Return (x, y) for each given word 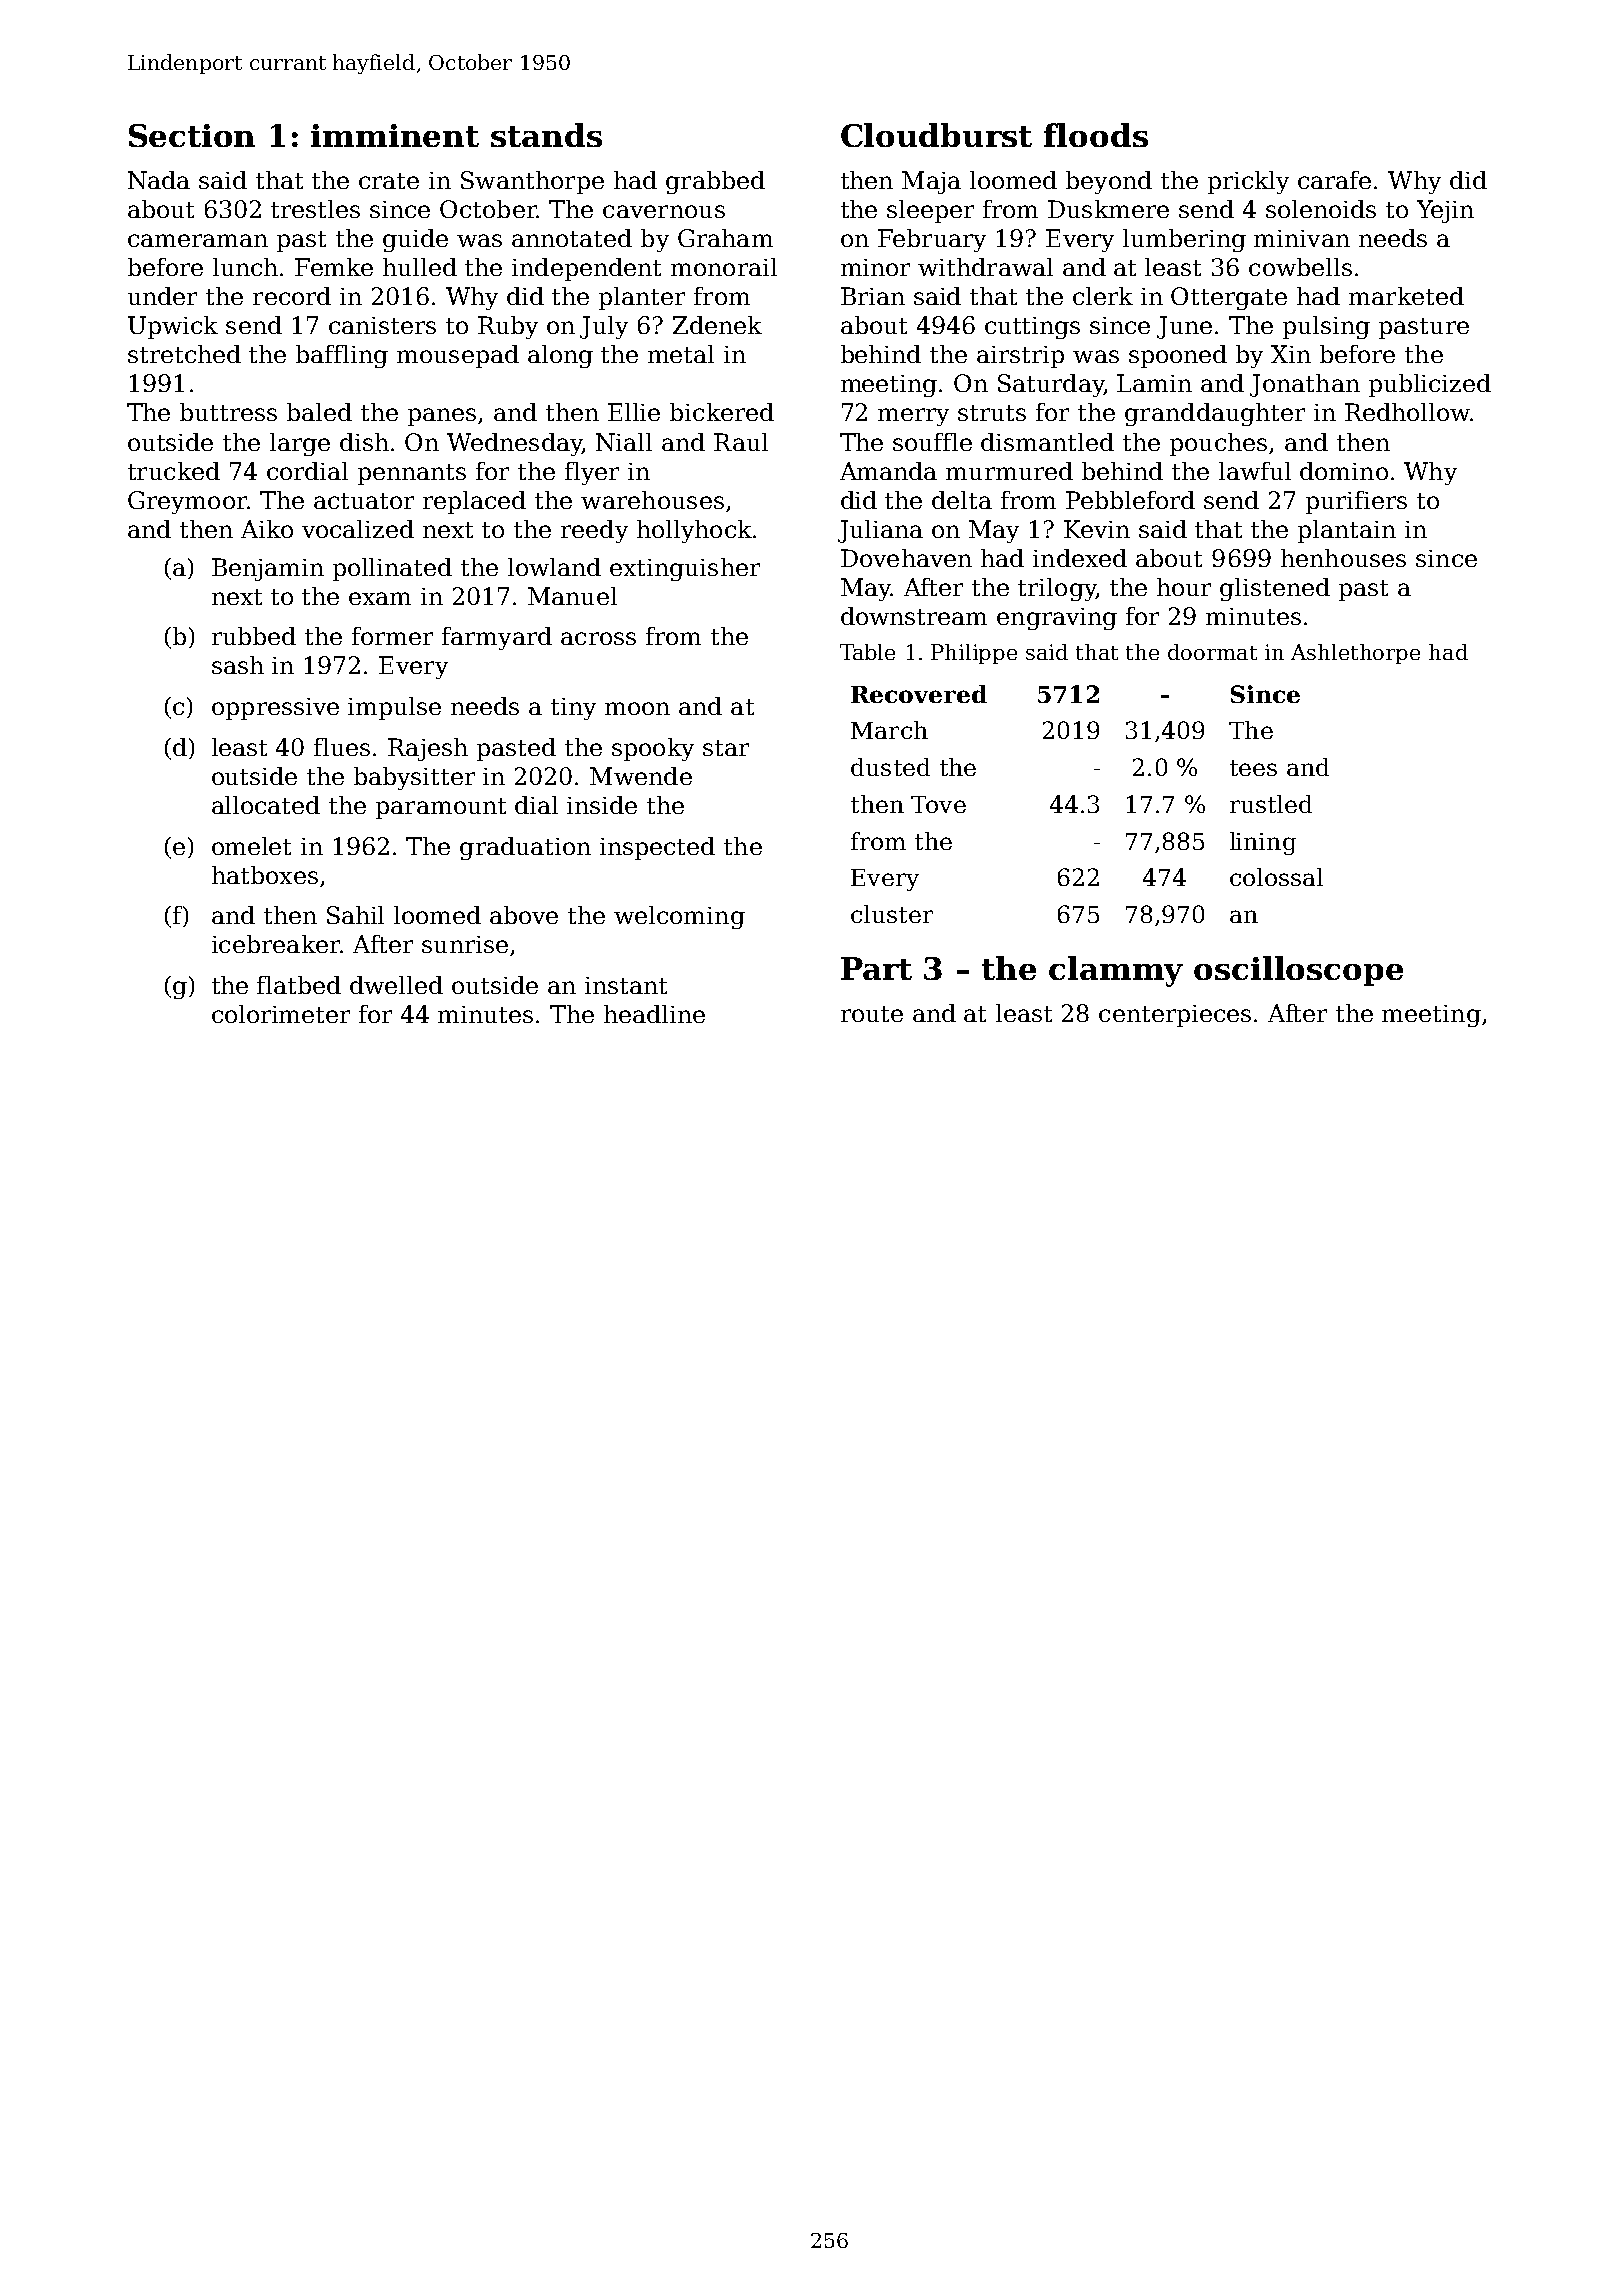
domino (1344, 471)
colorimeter (281, 1014)
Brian (873, 296)
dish (364, 442)
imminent (395, 135)
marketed (1406, 296)
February (932, 240)
